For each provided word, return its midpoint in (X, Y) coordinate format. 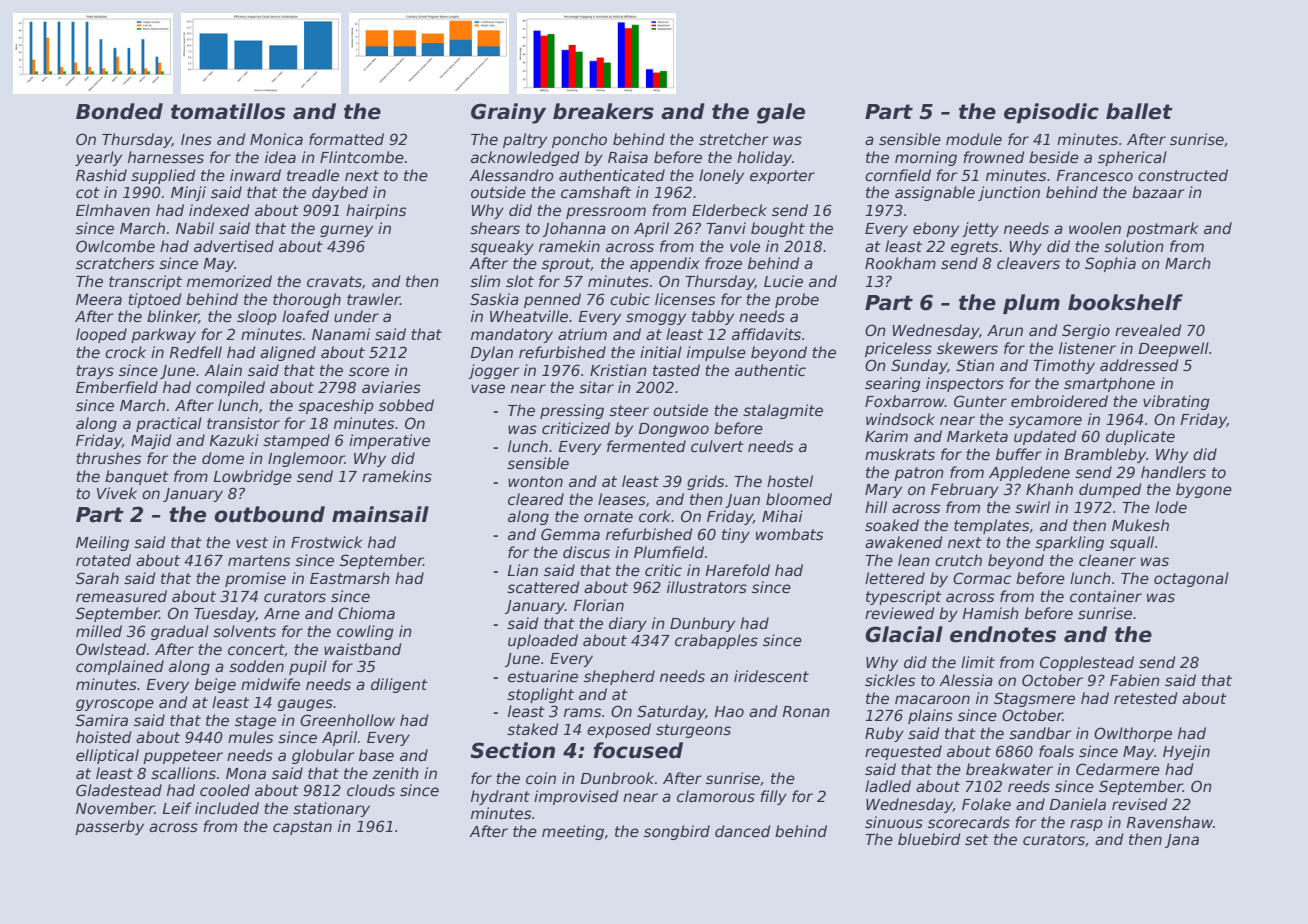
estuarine (543, 676)
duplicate (1140, 437)
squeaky (502, 247)
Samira (102, 720)
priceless (898, 349)
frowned (993, 157)
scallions (183, 773)
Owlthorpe (1133, 734)
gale (781, 113)
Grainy (508, 113)
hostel (790, 481)
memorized (229, 281)
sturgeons (693, 731)
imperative (389, 441)
